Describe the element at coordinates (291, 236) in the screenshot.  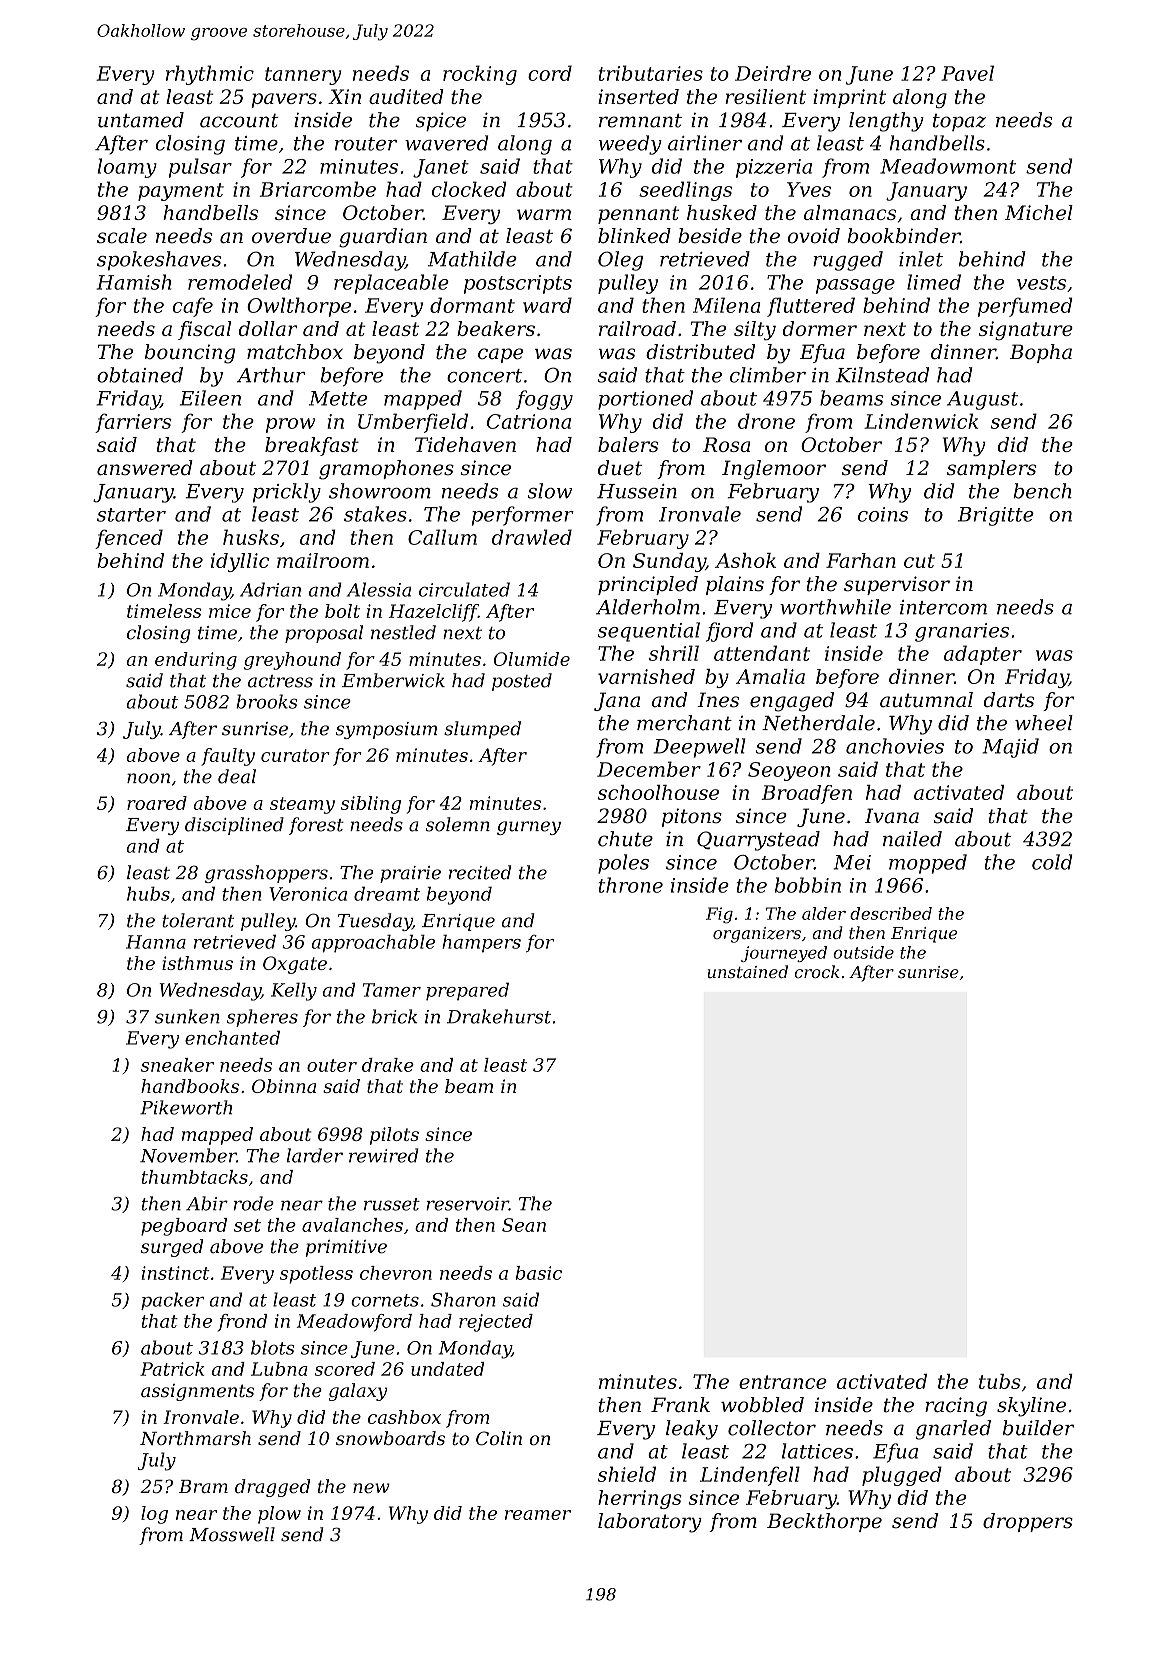
I see `overdue` at that location.
